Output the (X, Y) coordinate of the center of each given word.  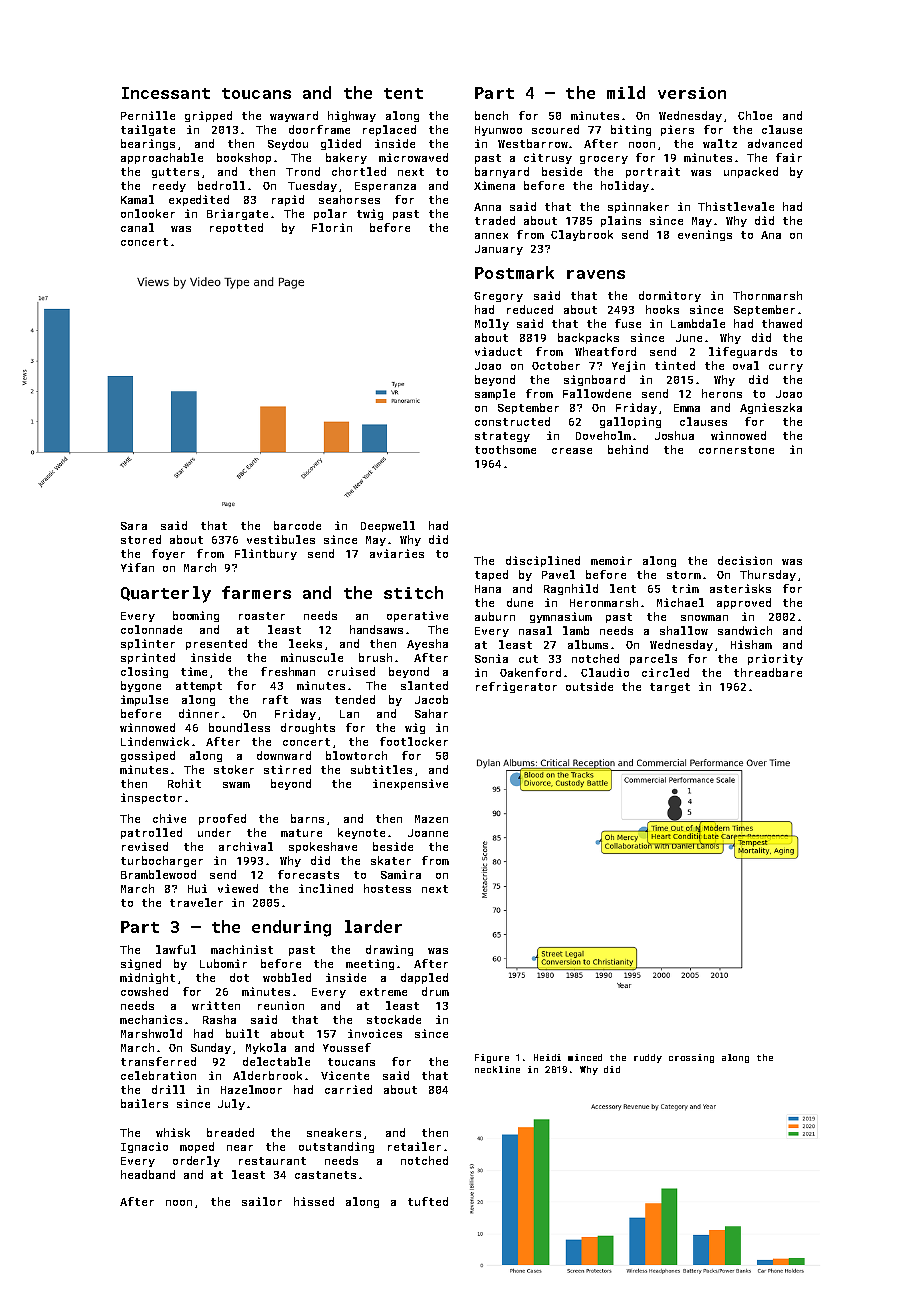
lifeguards (743, 352)
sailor (262, 1201)
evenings (705, 235)
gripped (208, 116)
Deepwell (388, 526)
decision (745, 560)
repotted (236, 228)
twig (370, 214)
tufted (428, 1201)
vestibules (281, 539)
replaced (389, 130)
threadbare (768, 672)
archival (246, 846)
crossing (691, 1058)
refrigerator (516, 687)
